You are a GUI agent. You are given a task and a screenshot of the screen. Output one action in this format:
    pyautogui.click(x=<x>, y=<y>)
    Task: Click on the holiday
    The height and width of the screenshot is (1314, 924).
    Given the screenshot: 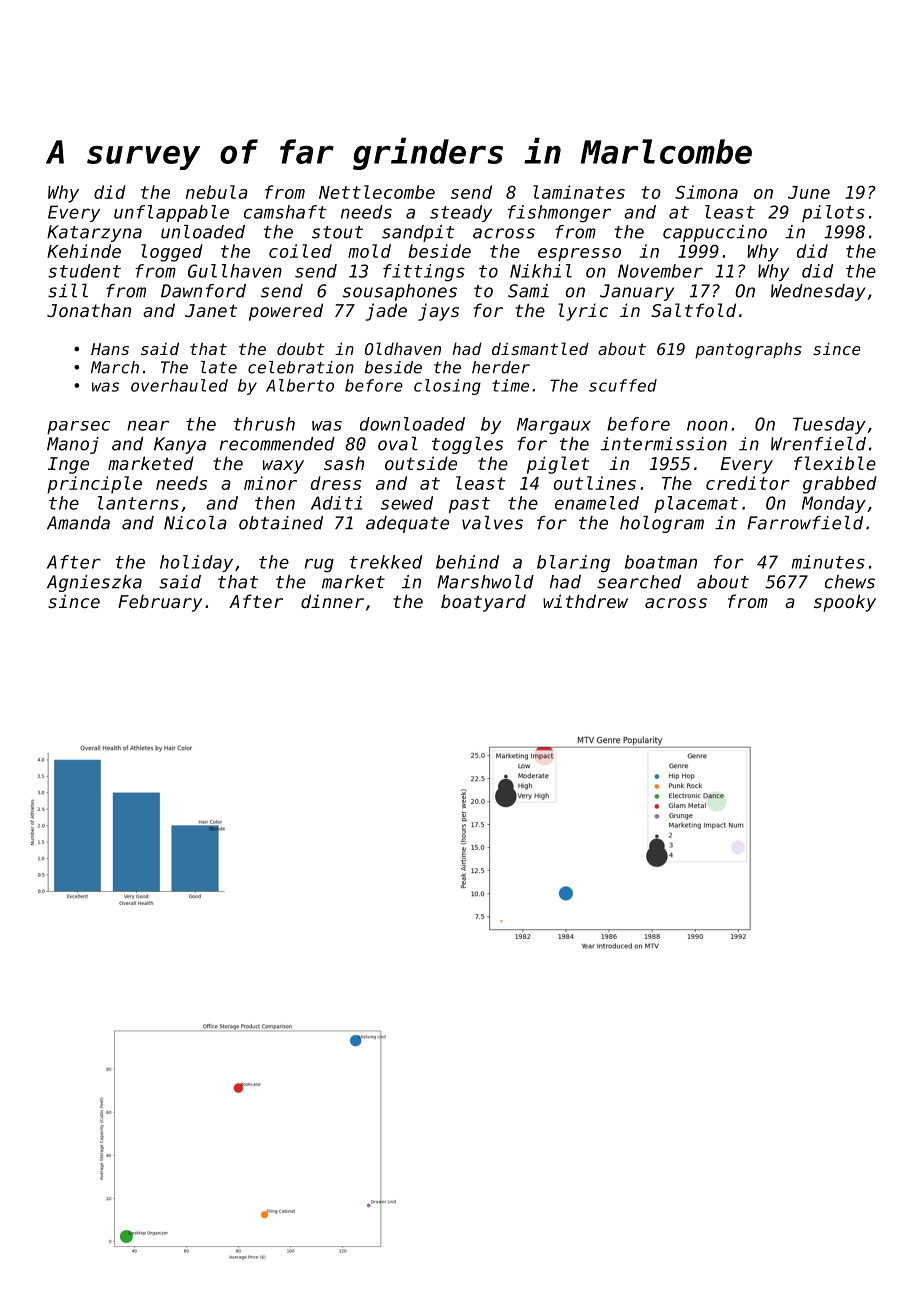 What is the action you would take?
    pyautogui.click(x=196, y=563)
